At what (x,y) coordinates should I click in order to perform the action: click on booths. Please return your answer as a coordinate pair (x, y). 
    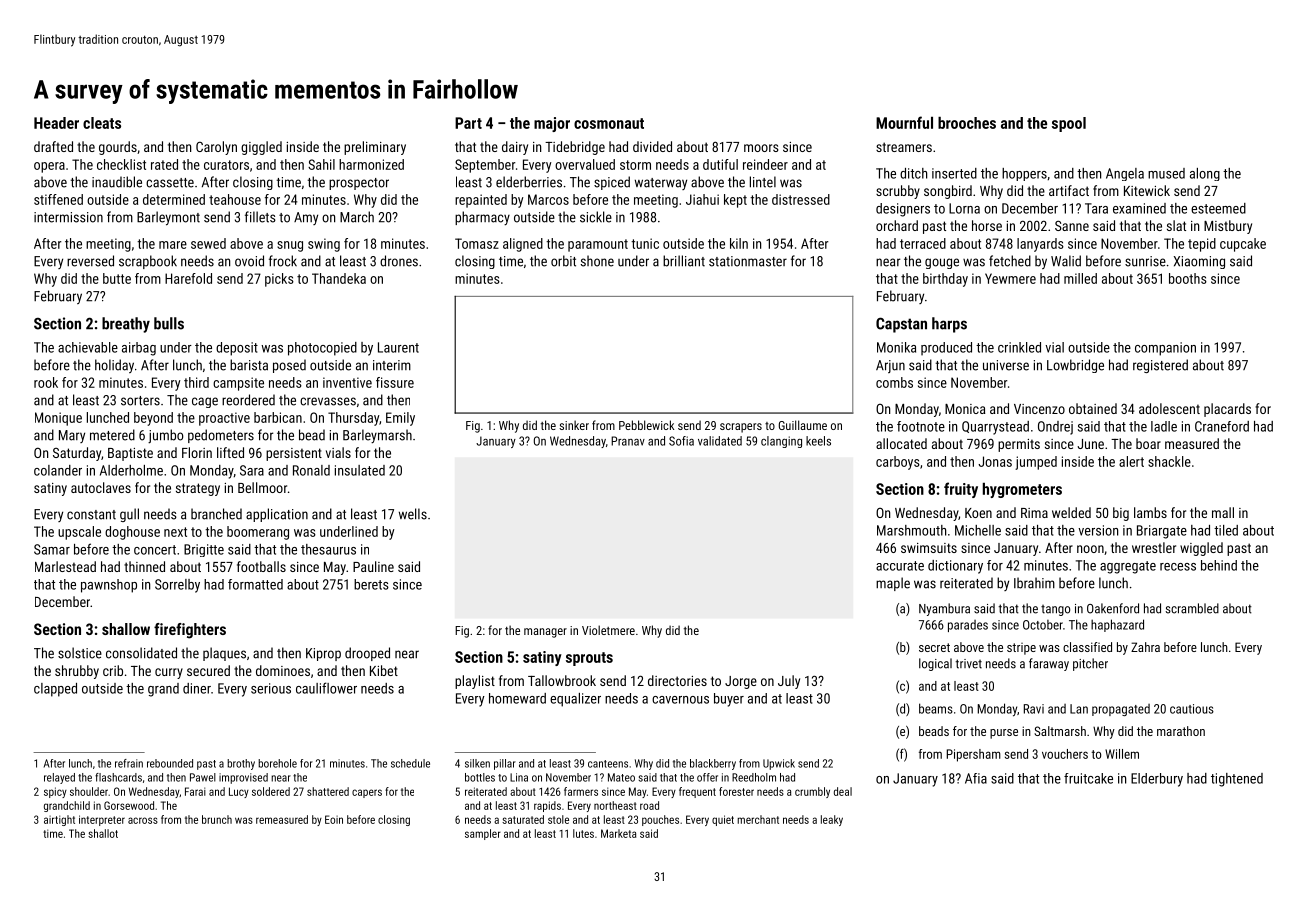
    Looking at the image, I should click on (1188, 278).
